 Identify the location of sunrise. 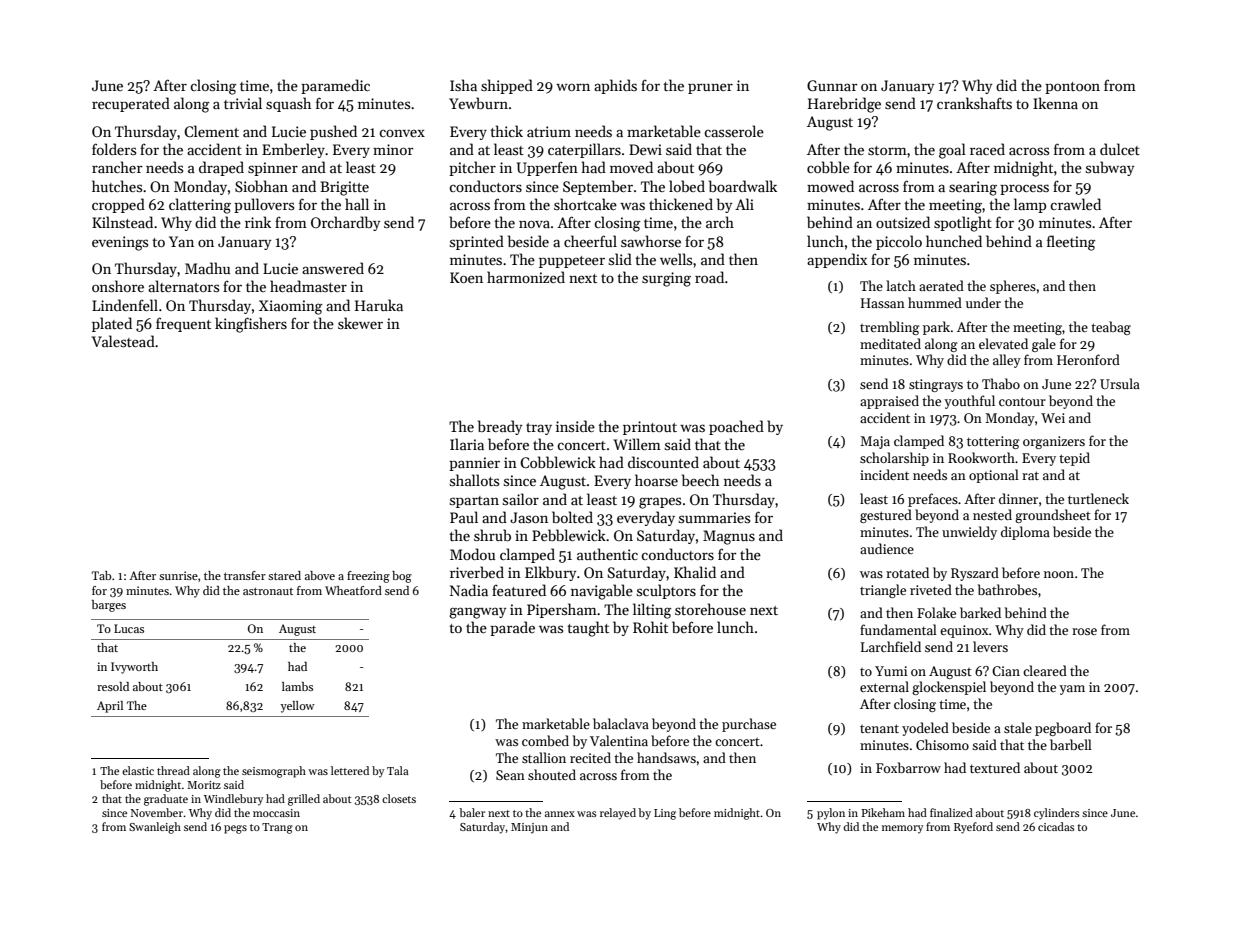
(178, 575).
